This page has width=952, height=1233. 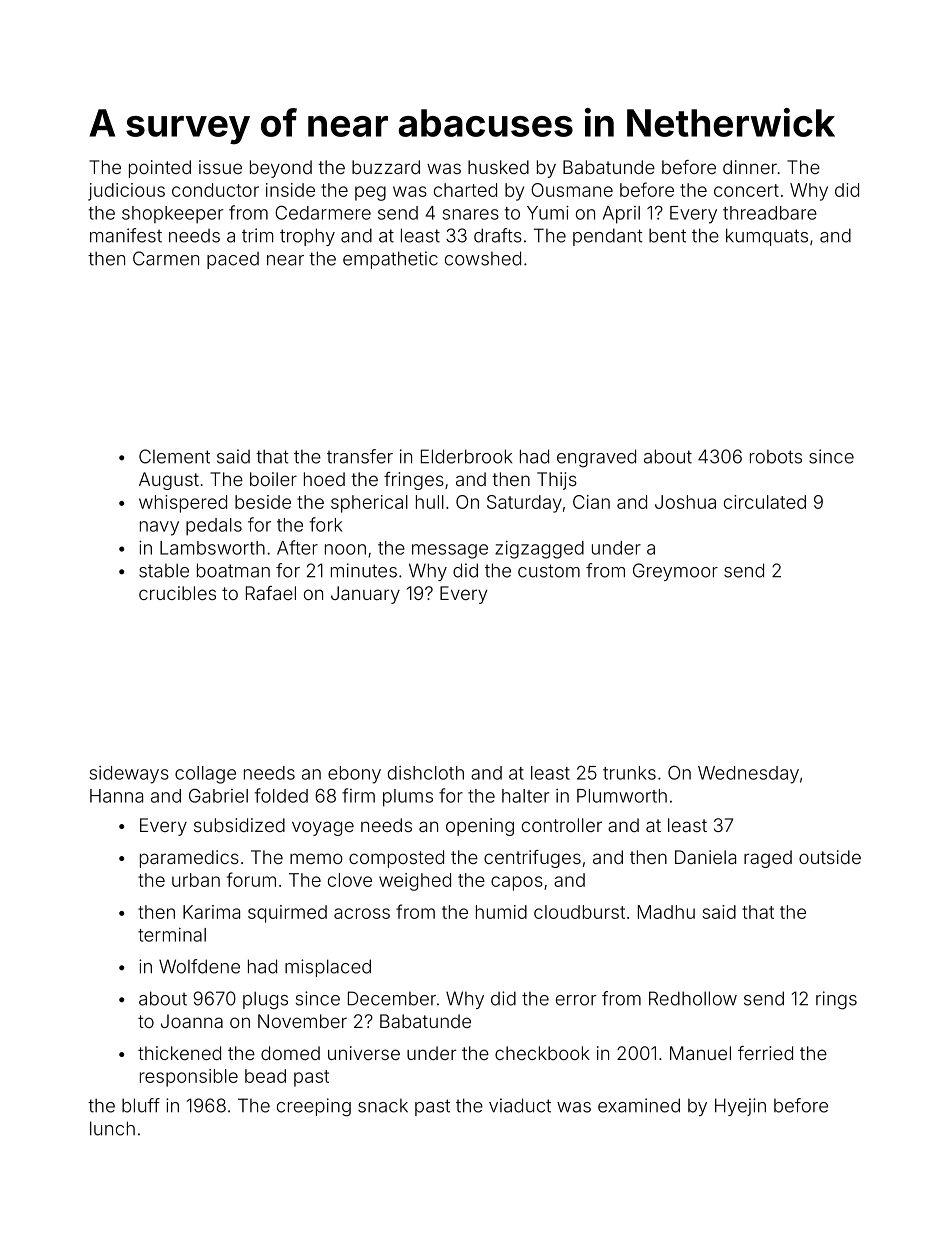 What do you see at coordinates (183, 504) in the page?
I see `whispered` at bounding box center [183, 504].
